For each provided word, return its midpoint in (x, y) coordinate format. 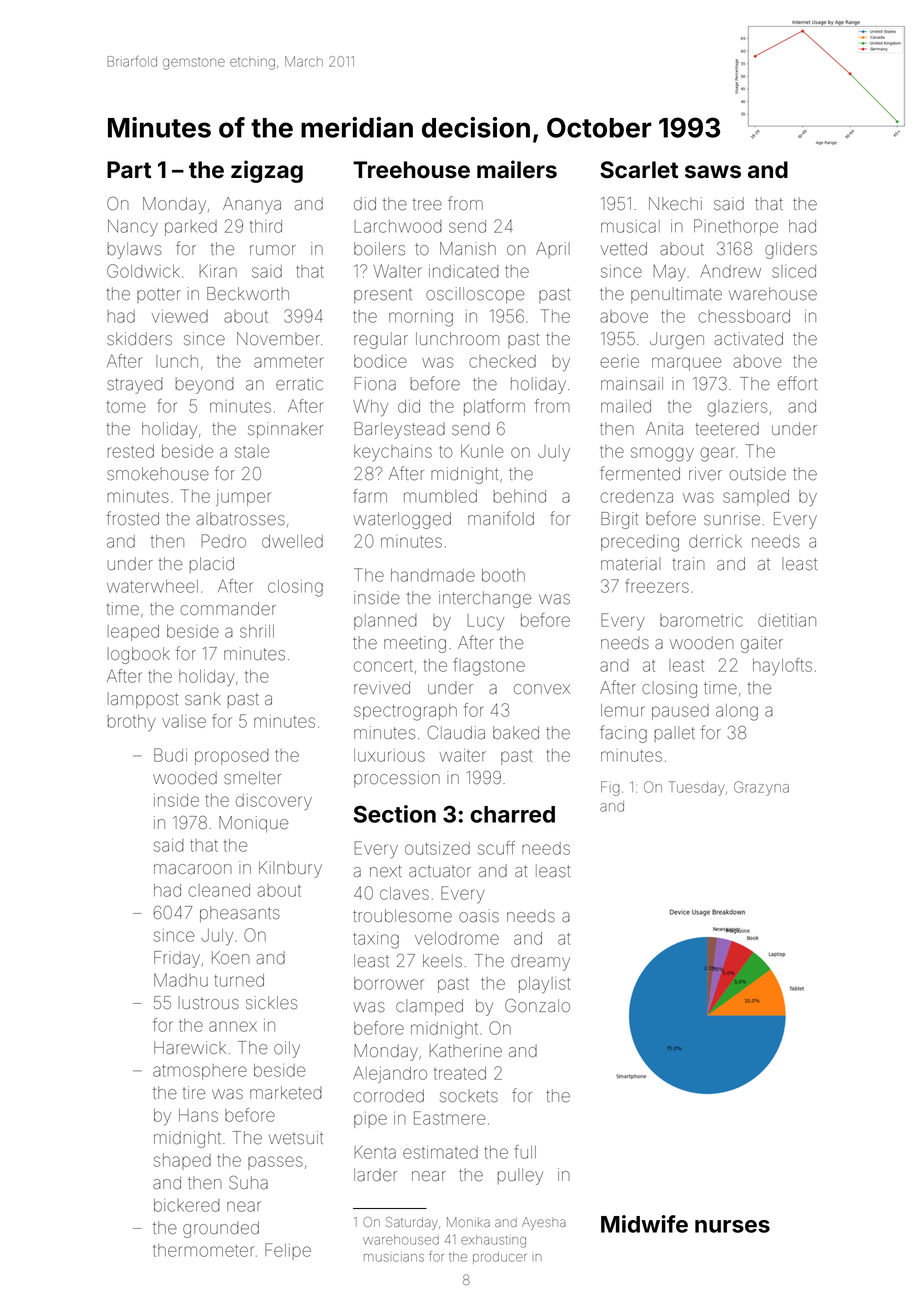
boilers (379, 249)
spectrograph (405, 712)
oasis (479, 916)
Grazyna (761, 788)
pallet (675, 734)
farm (370, 496)
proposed (232, 757)
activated (748, 339)
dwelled (292, 541)
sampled (756, 498)
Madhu (181, 980)
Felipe (288, 1251)
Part (129, 170)
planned (385, 622)
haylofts (782, 666)
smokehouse (158, 474)
